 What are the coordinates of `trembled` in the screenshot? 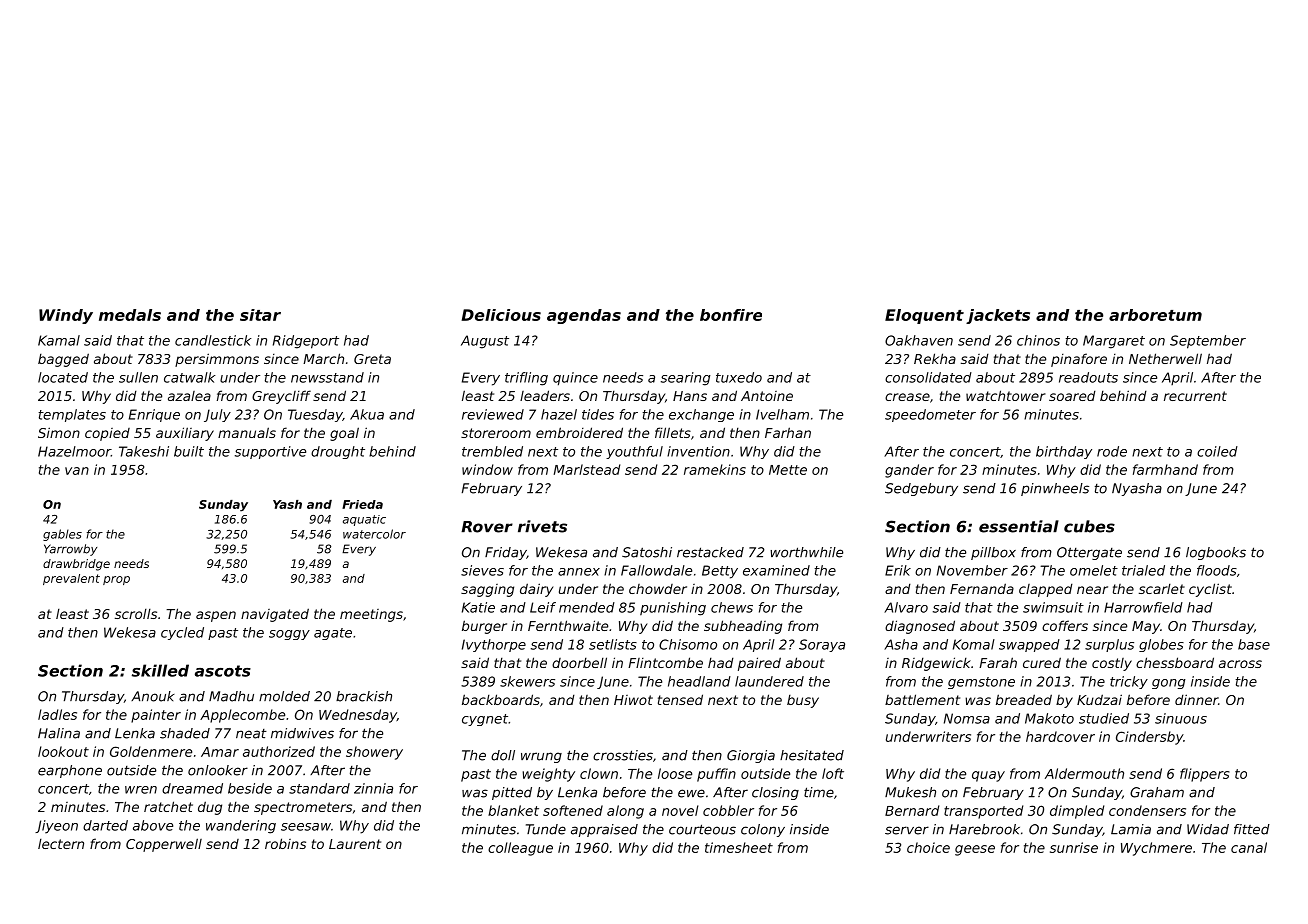 It's located at (492, 451).
